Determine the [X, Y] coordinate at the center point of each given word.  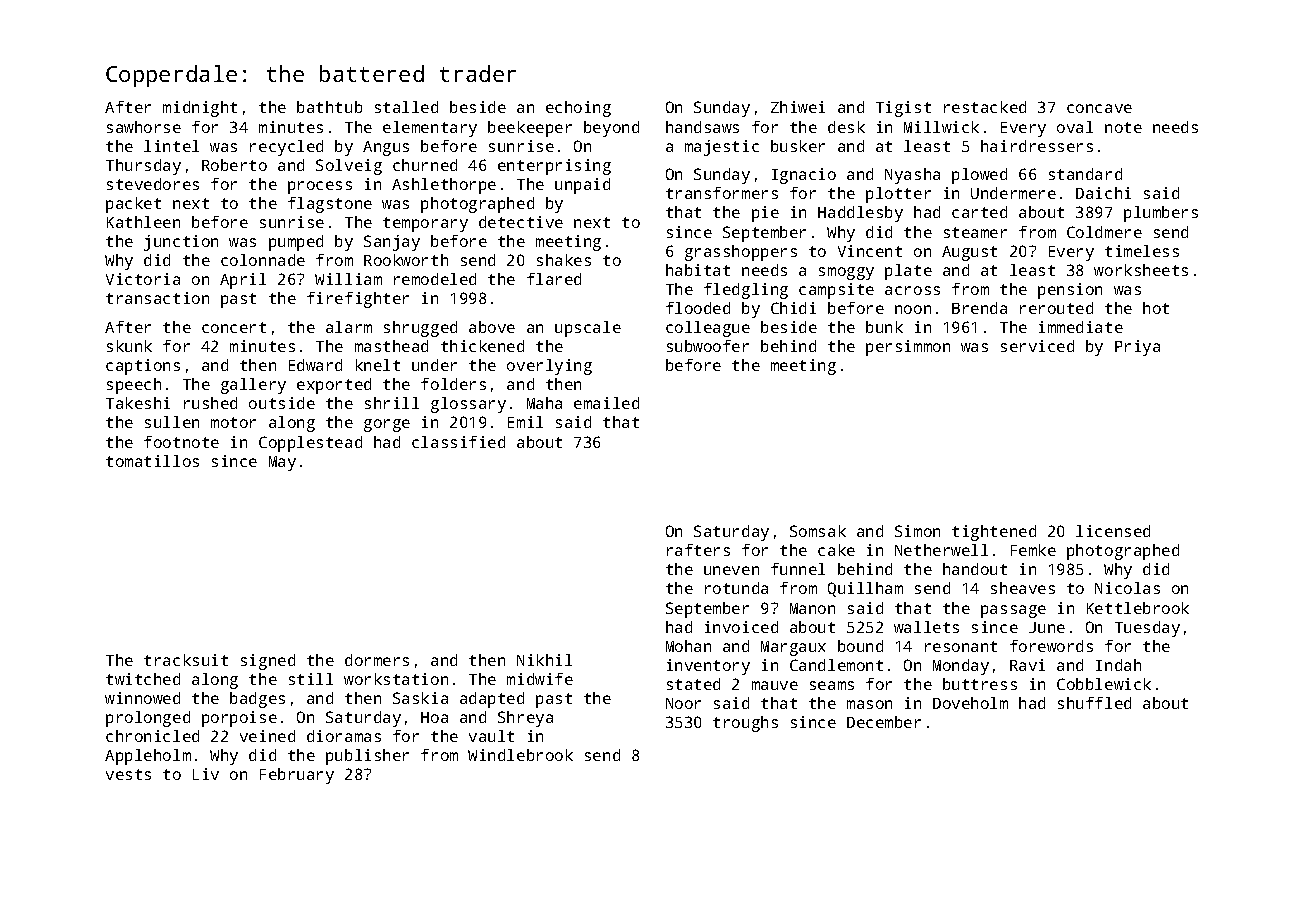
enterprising [554, 167]
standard [1085, 174]
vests [128, 774]
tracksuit [186, 660]
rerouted [1056, 308]
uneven [731, 570]
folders [453, 384]
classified [458, 442]
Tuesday [1147, 629]
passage [1013, 611]
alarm [349, 327]
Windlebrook [520, 755]
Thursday [143, 167]
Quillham [865, 589]
